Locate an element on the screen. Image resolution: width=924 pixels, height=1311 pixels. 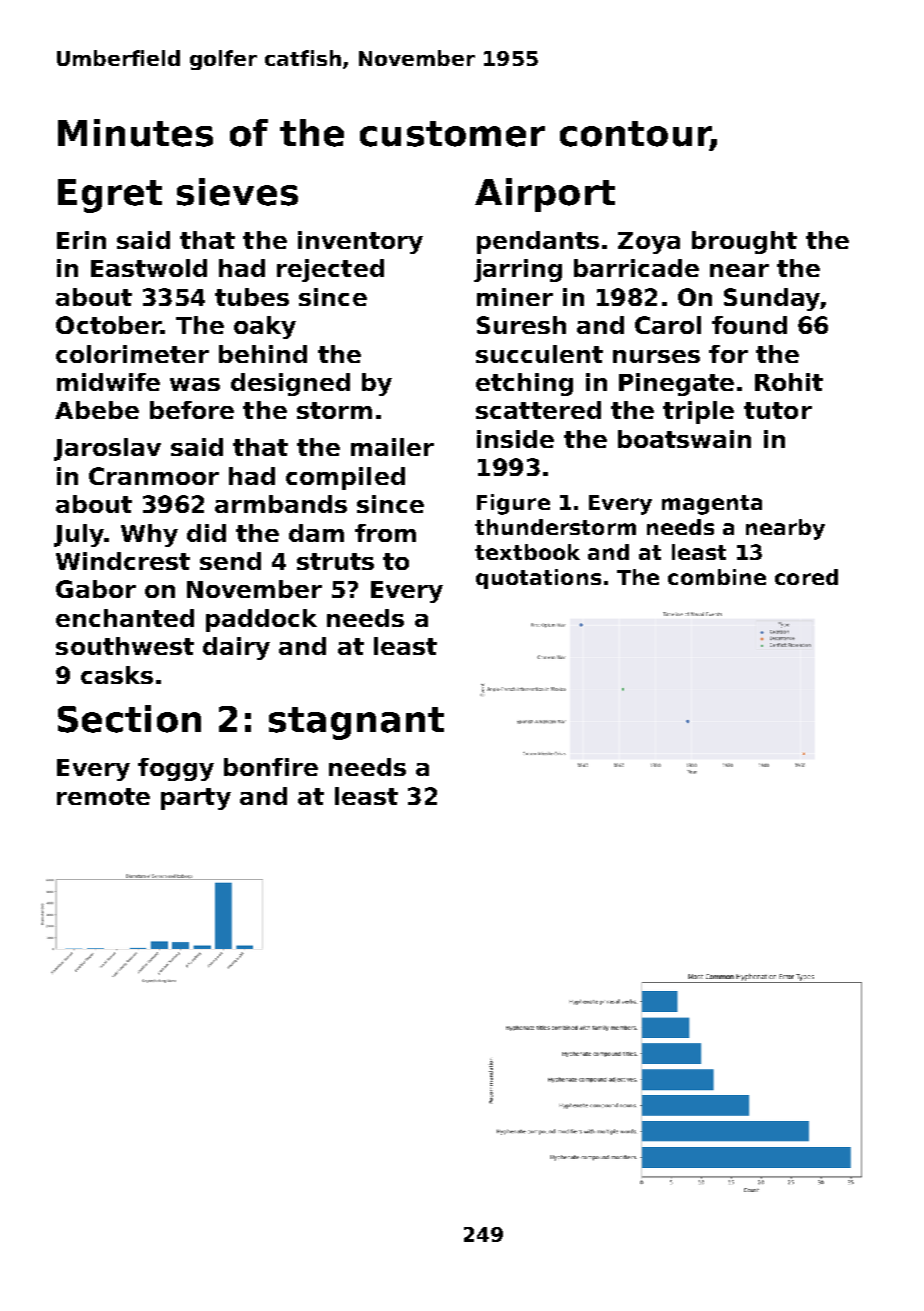
found is located at coordinates (749, 325).
